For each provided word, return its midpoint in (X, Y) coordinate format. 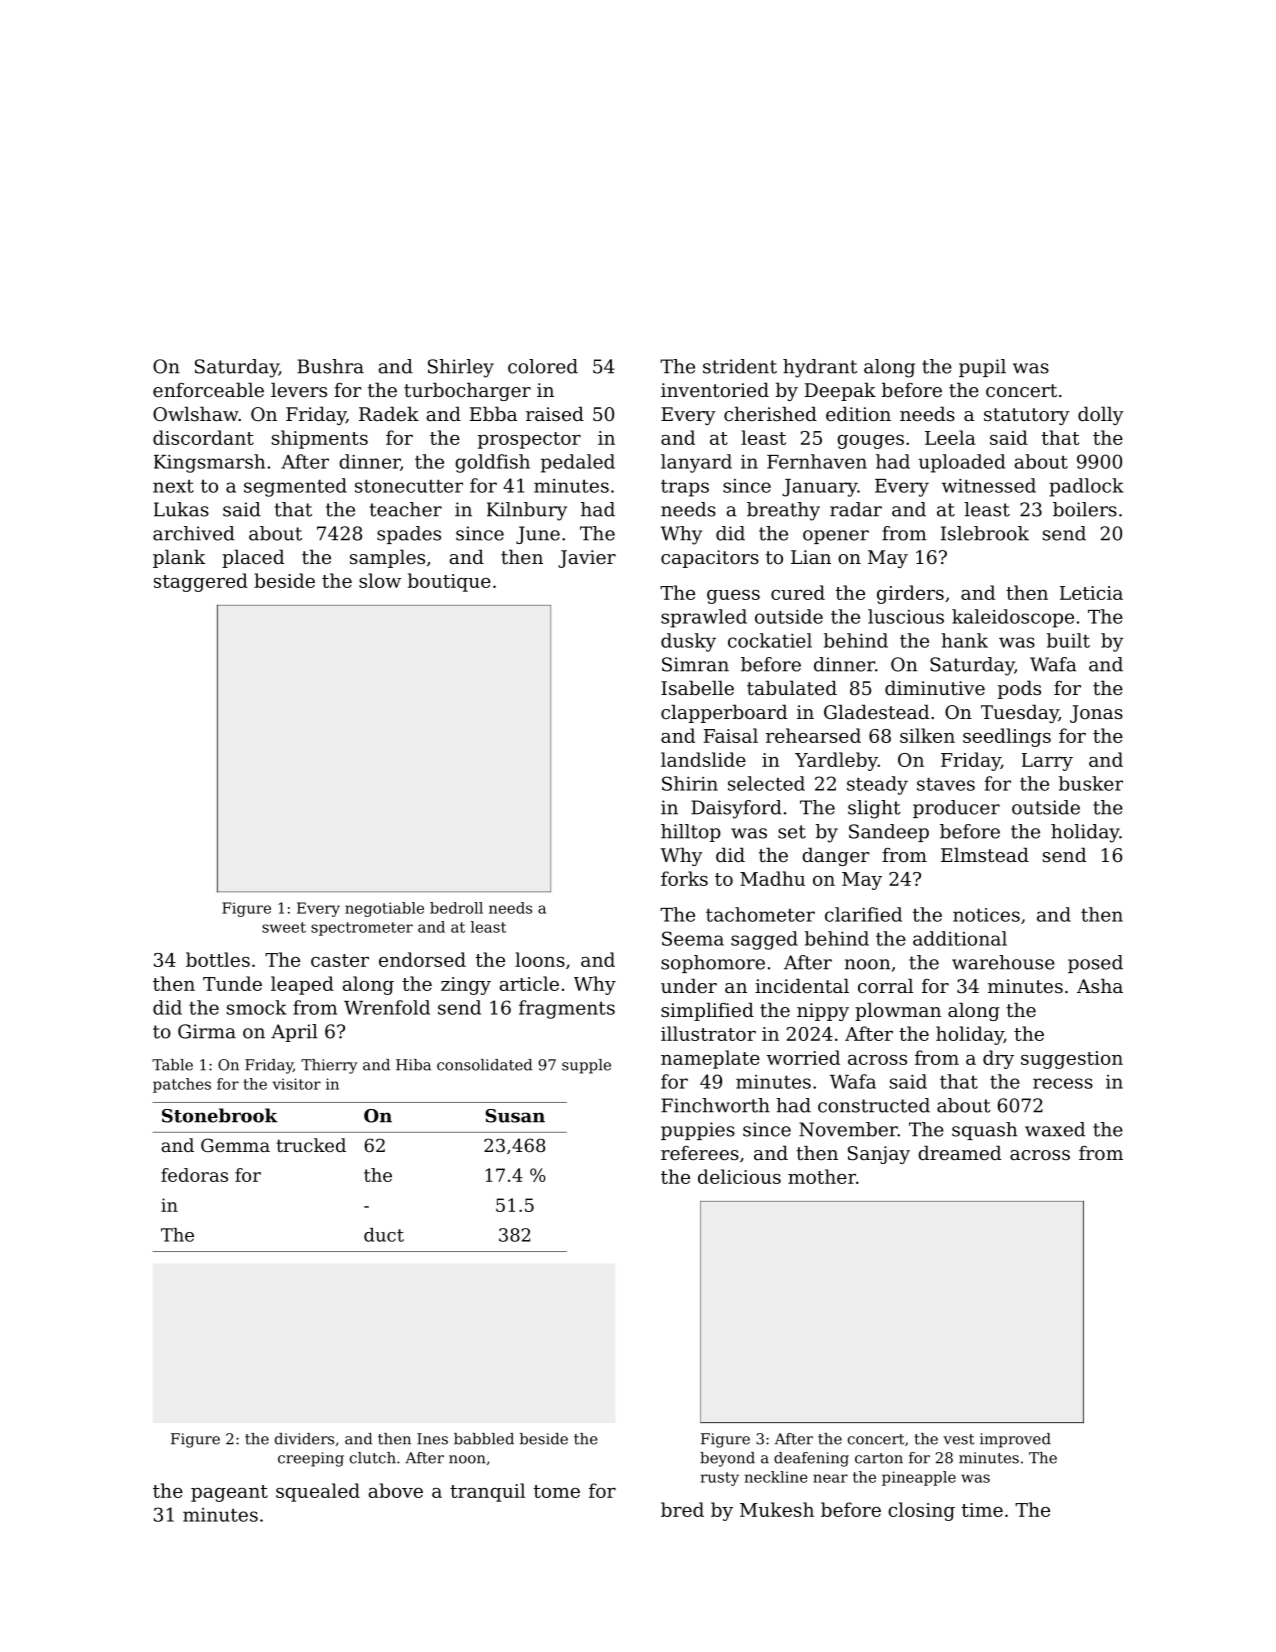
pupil (982, 368)
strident (740, 366)
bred (682, 1509)
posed (1095, 964)
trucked (311, 1145)
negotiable (384, 909)
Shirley (461, 368)
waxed (1055, 1129)
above (395, 1490)
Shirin (690, 783)
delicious (739, 1176)
